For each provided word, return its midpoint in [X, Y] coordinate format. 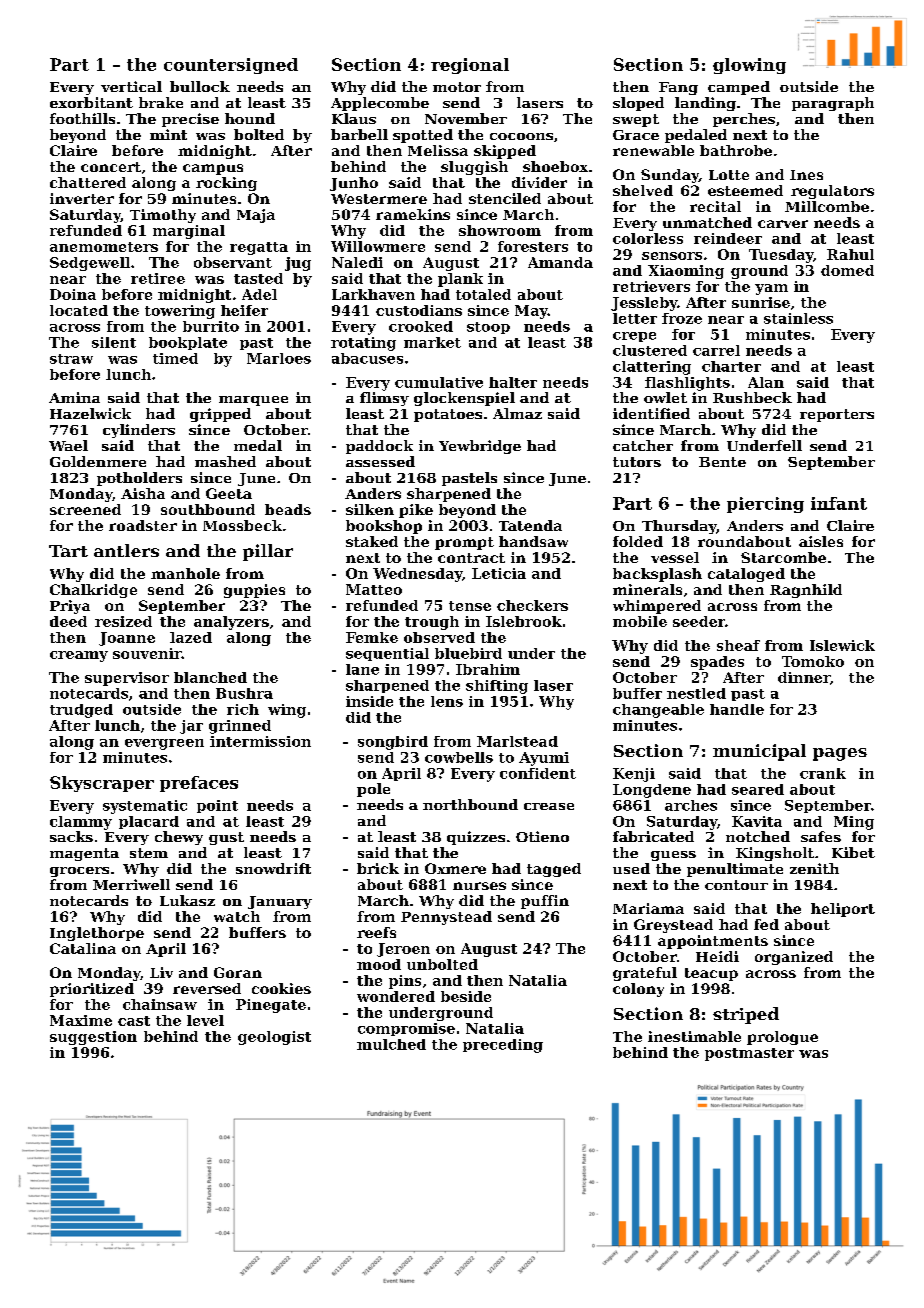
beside [466, 996]
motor [457, 87]
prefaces [199, 784]
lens [447, 701]
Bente [722, 462]
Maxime [81, 1020]
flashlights [687, 384]
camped [739, 88]
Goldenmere [98, 461]
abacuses [367, 358]
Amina [74, 397]
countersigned [231, 66]
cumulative [439, 382]
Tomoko [813, 661]
